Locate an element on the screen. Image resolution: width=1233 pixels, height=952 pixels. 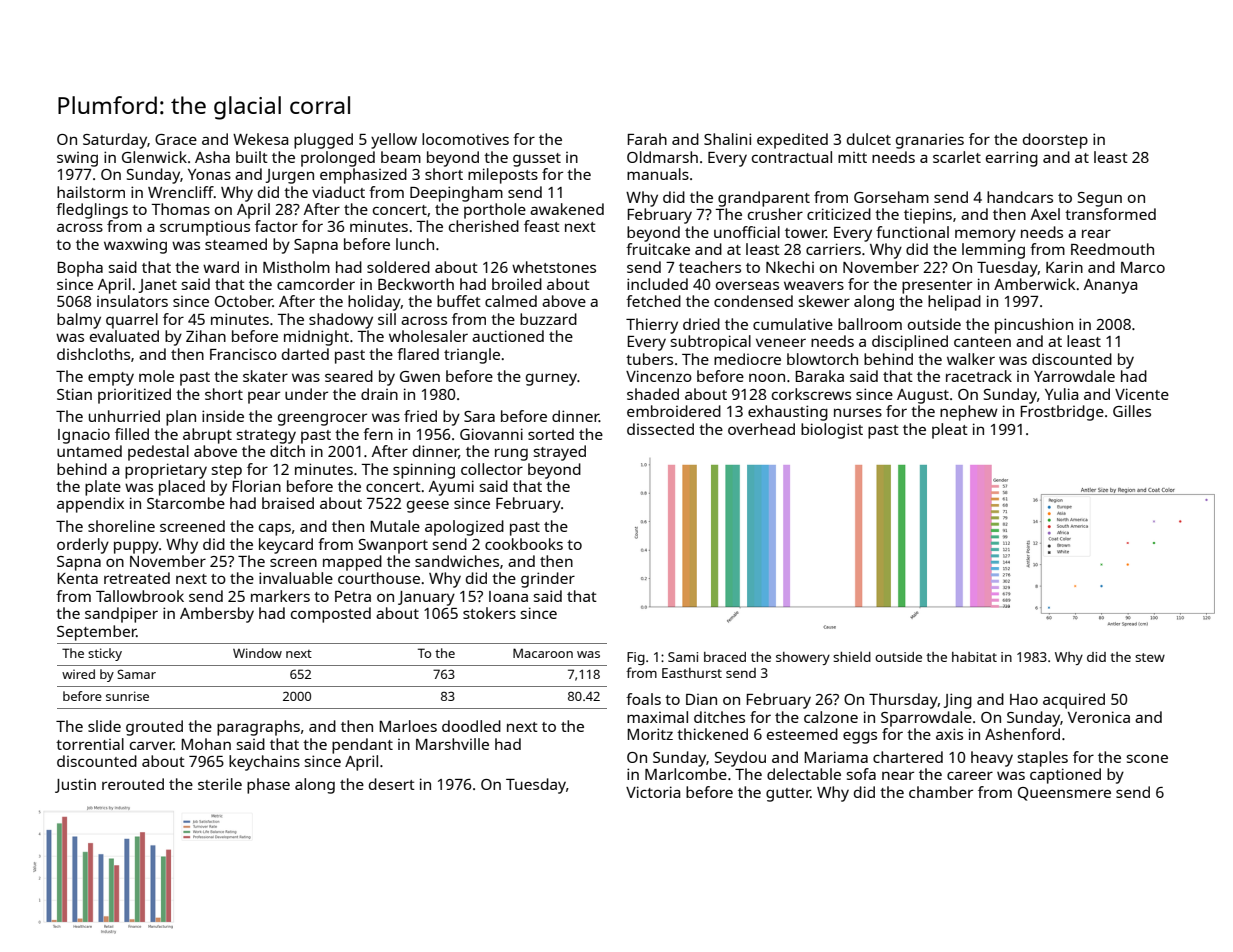
Victoria is located at coordinates (653, 792).
